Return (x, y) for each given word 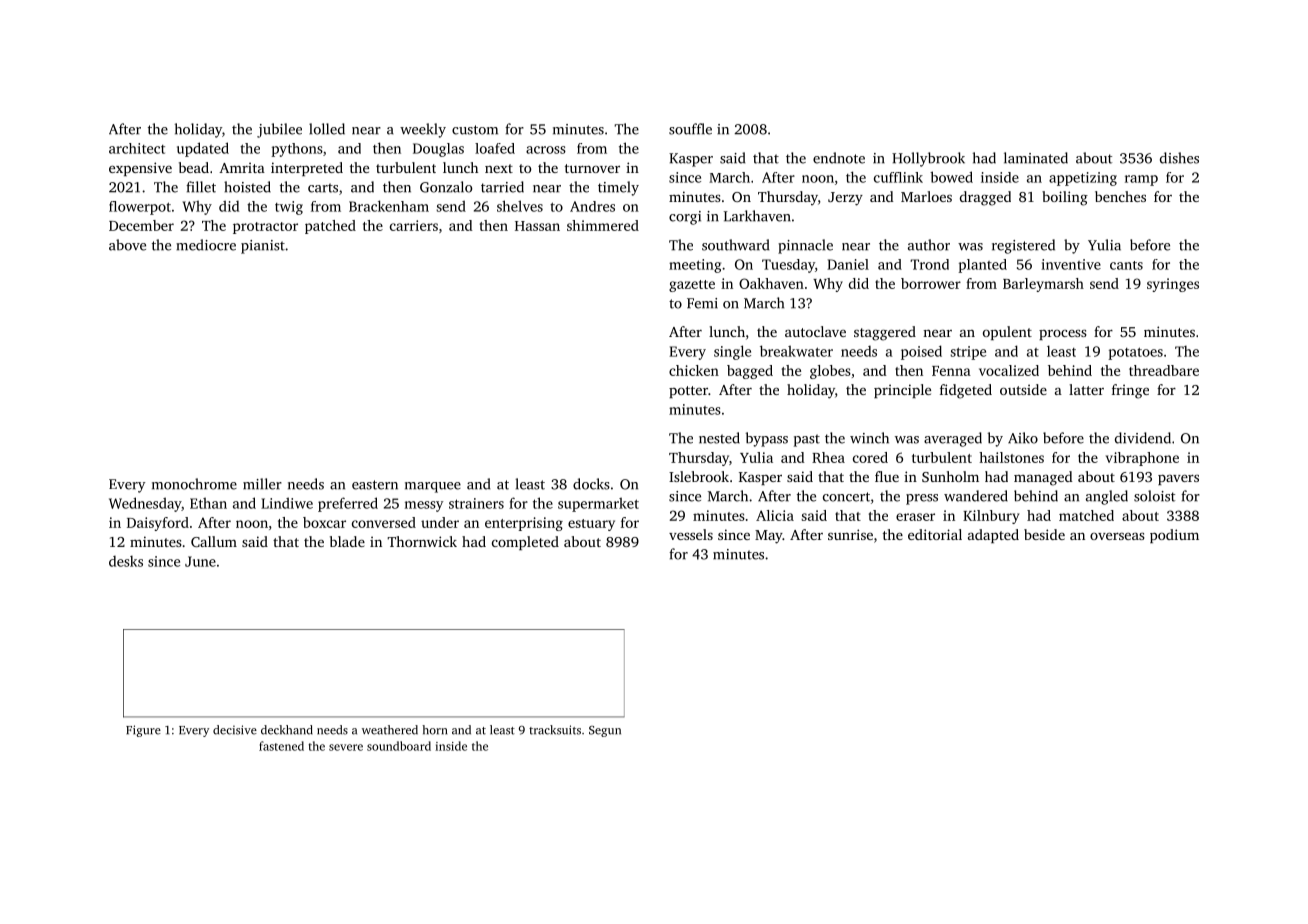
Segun (605, 731)
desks (126, 561)
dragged (985, 198)
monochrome (194, 484)
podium (1174, 536)
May (769, 537)
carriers (414, 225)
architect (137, 148)
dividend (1143, 438)
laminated (1036, 158)
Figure (143, 731)
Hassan (537, 226)
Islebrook (699, 476)
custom (475, 130)
